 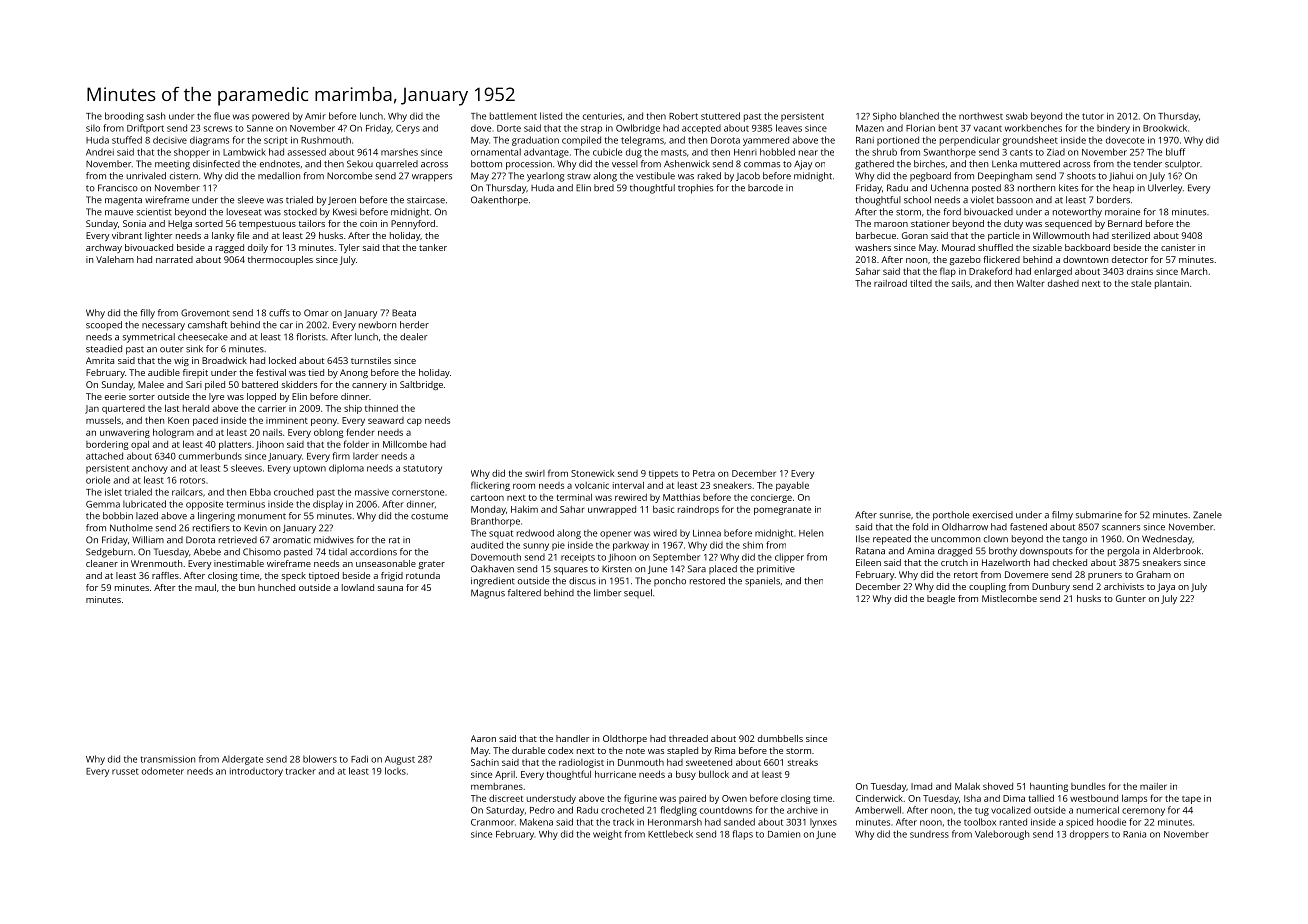 What do you see at coordinates (1194, 271) in the screenshot?
I see `March` at bounding box center [1194, 271].
